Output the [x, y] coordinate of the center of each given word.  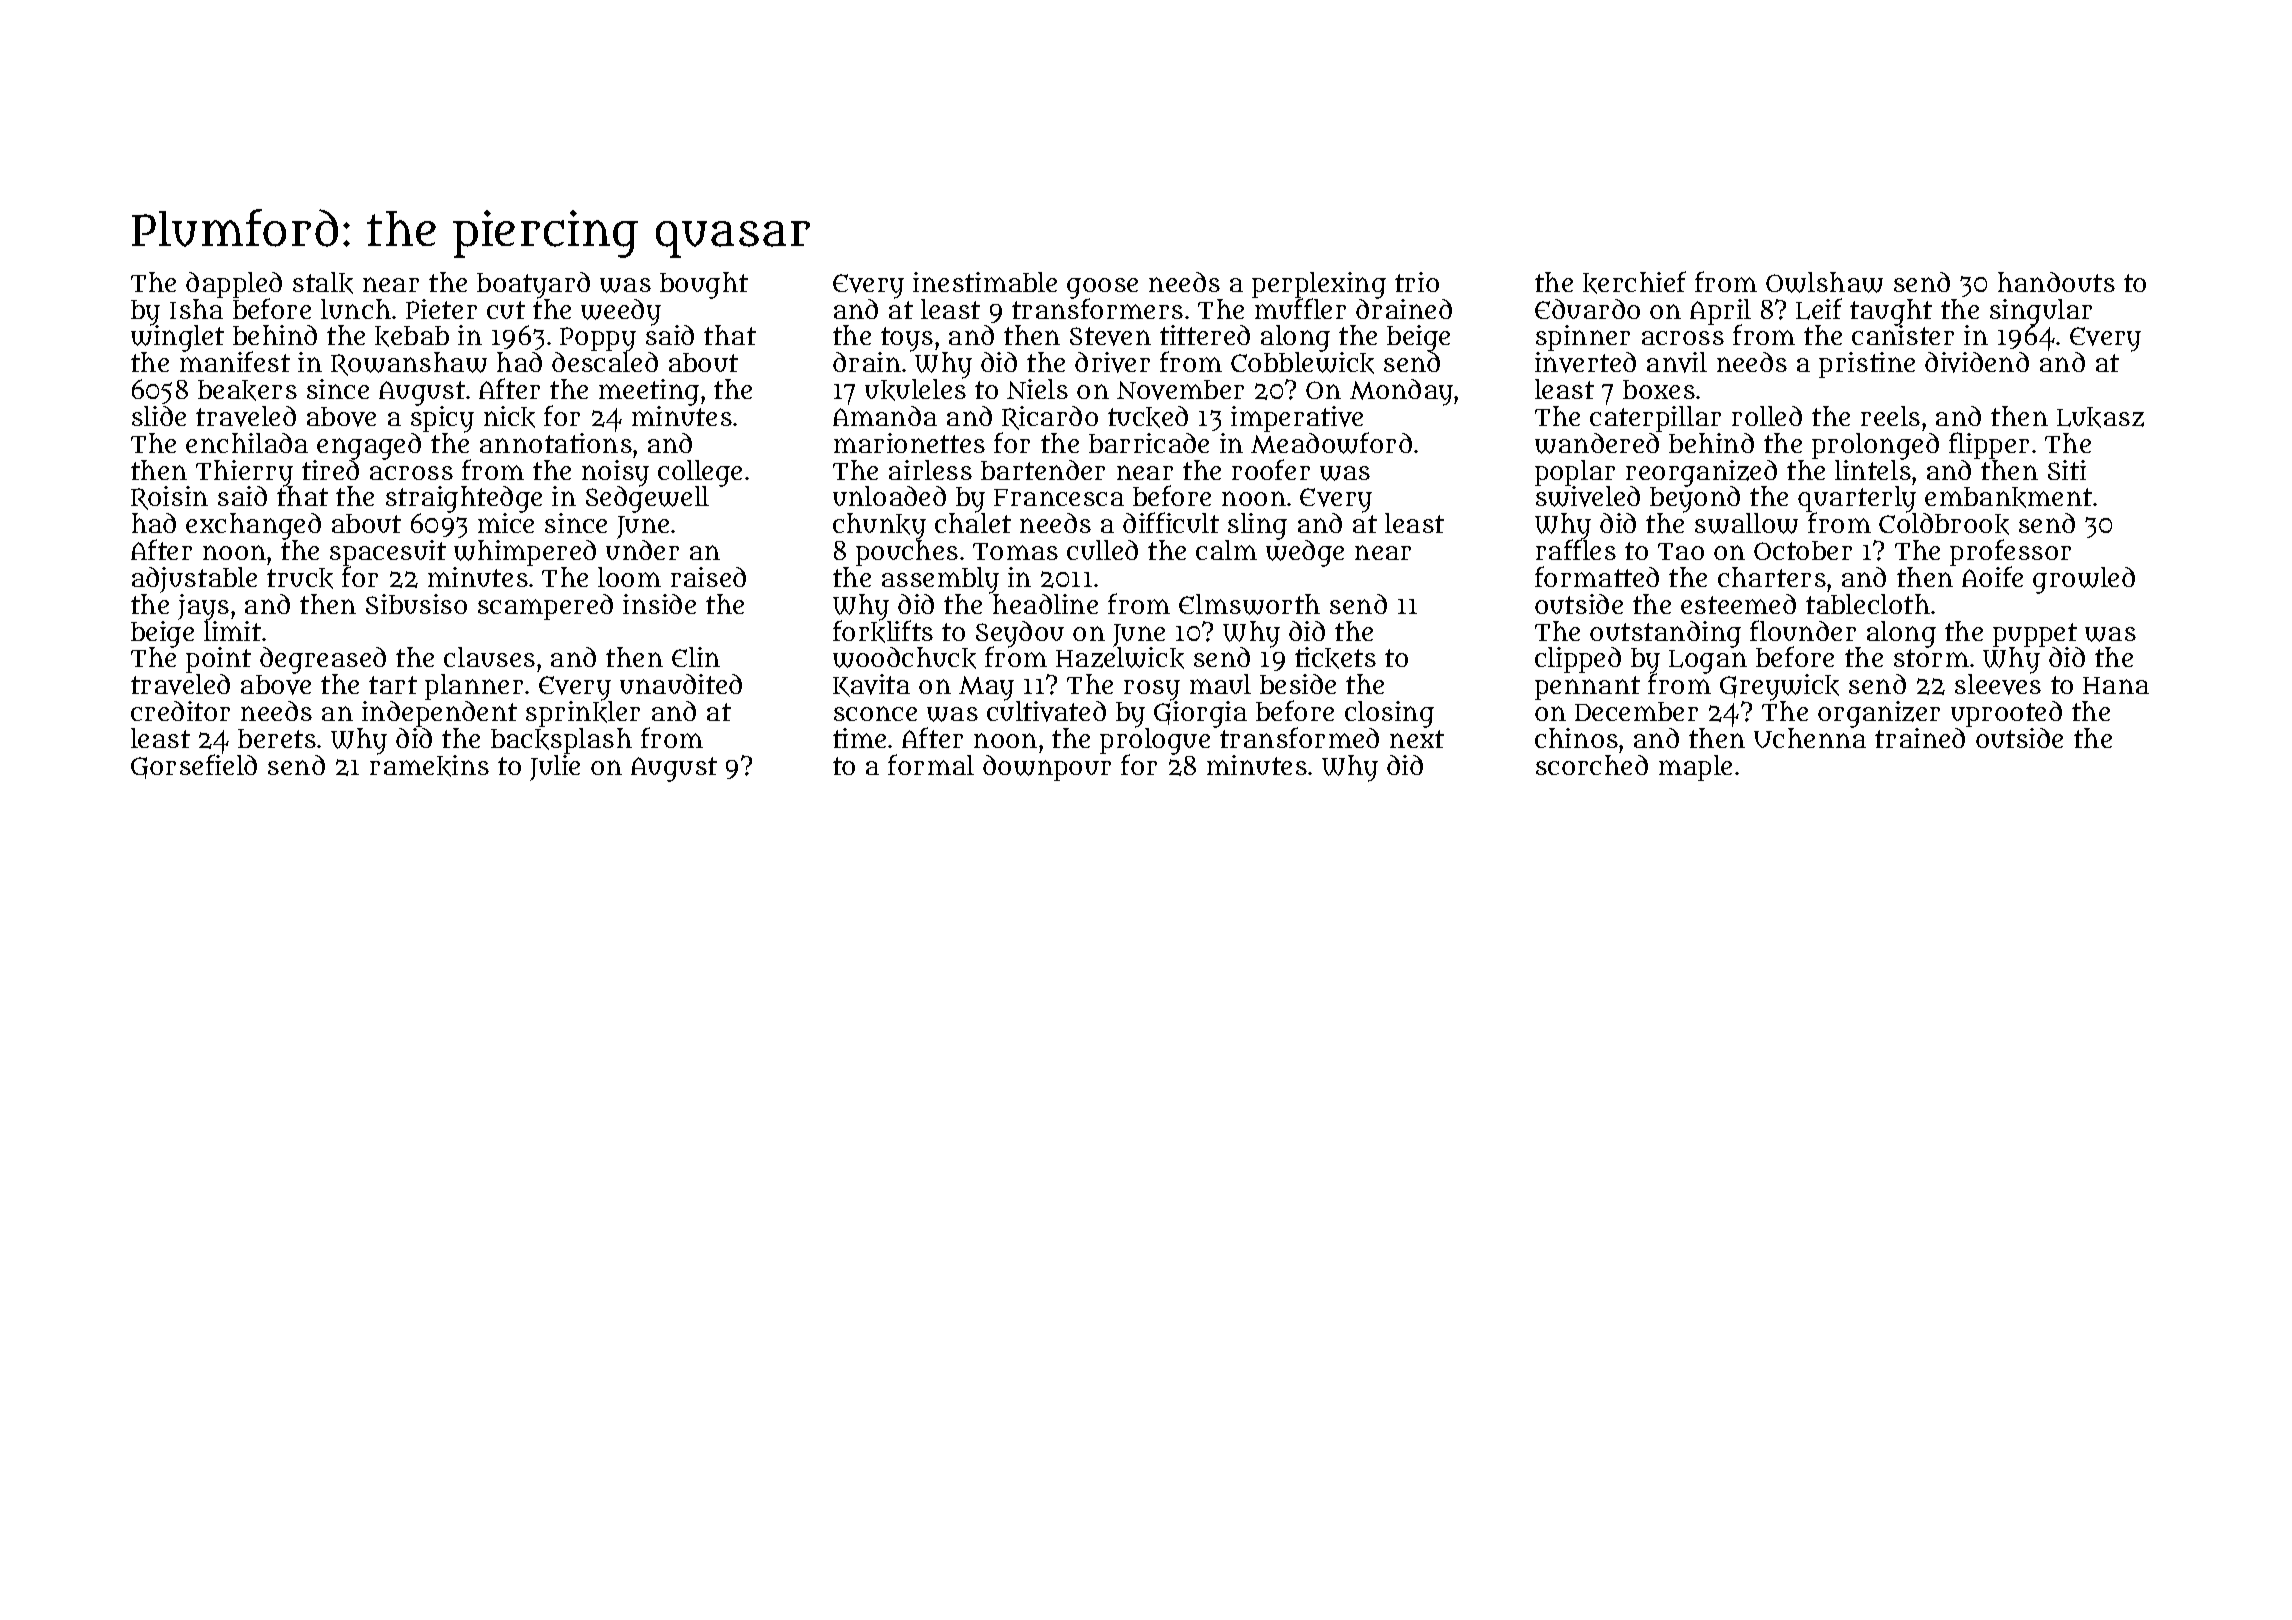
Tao [1681, 551]
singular [2041, 312]
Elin [696, 657]
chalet [973, 523]
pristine [1867, 365]
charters [1772, 577]
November [1180, 390]
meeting [649, 392]
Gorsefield [194, 767]
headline [1045, 604]
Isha [196, 309]
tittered [1205, 335]
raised [708, 577]
